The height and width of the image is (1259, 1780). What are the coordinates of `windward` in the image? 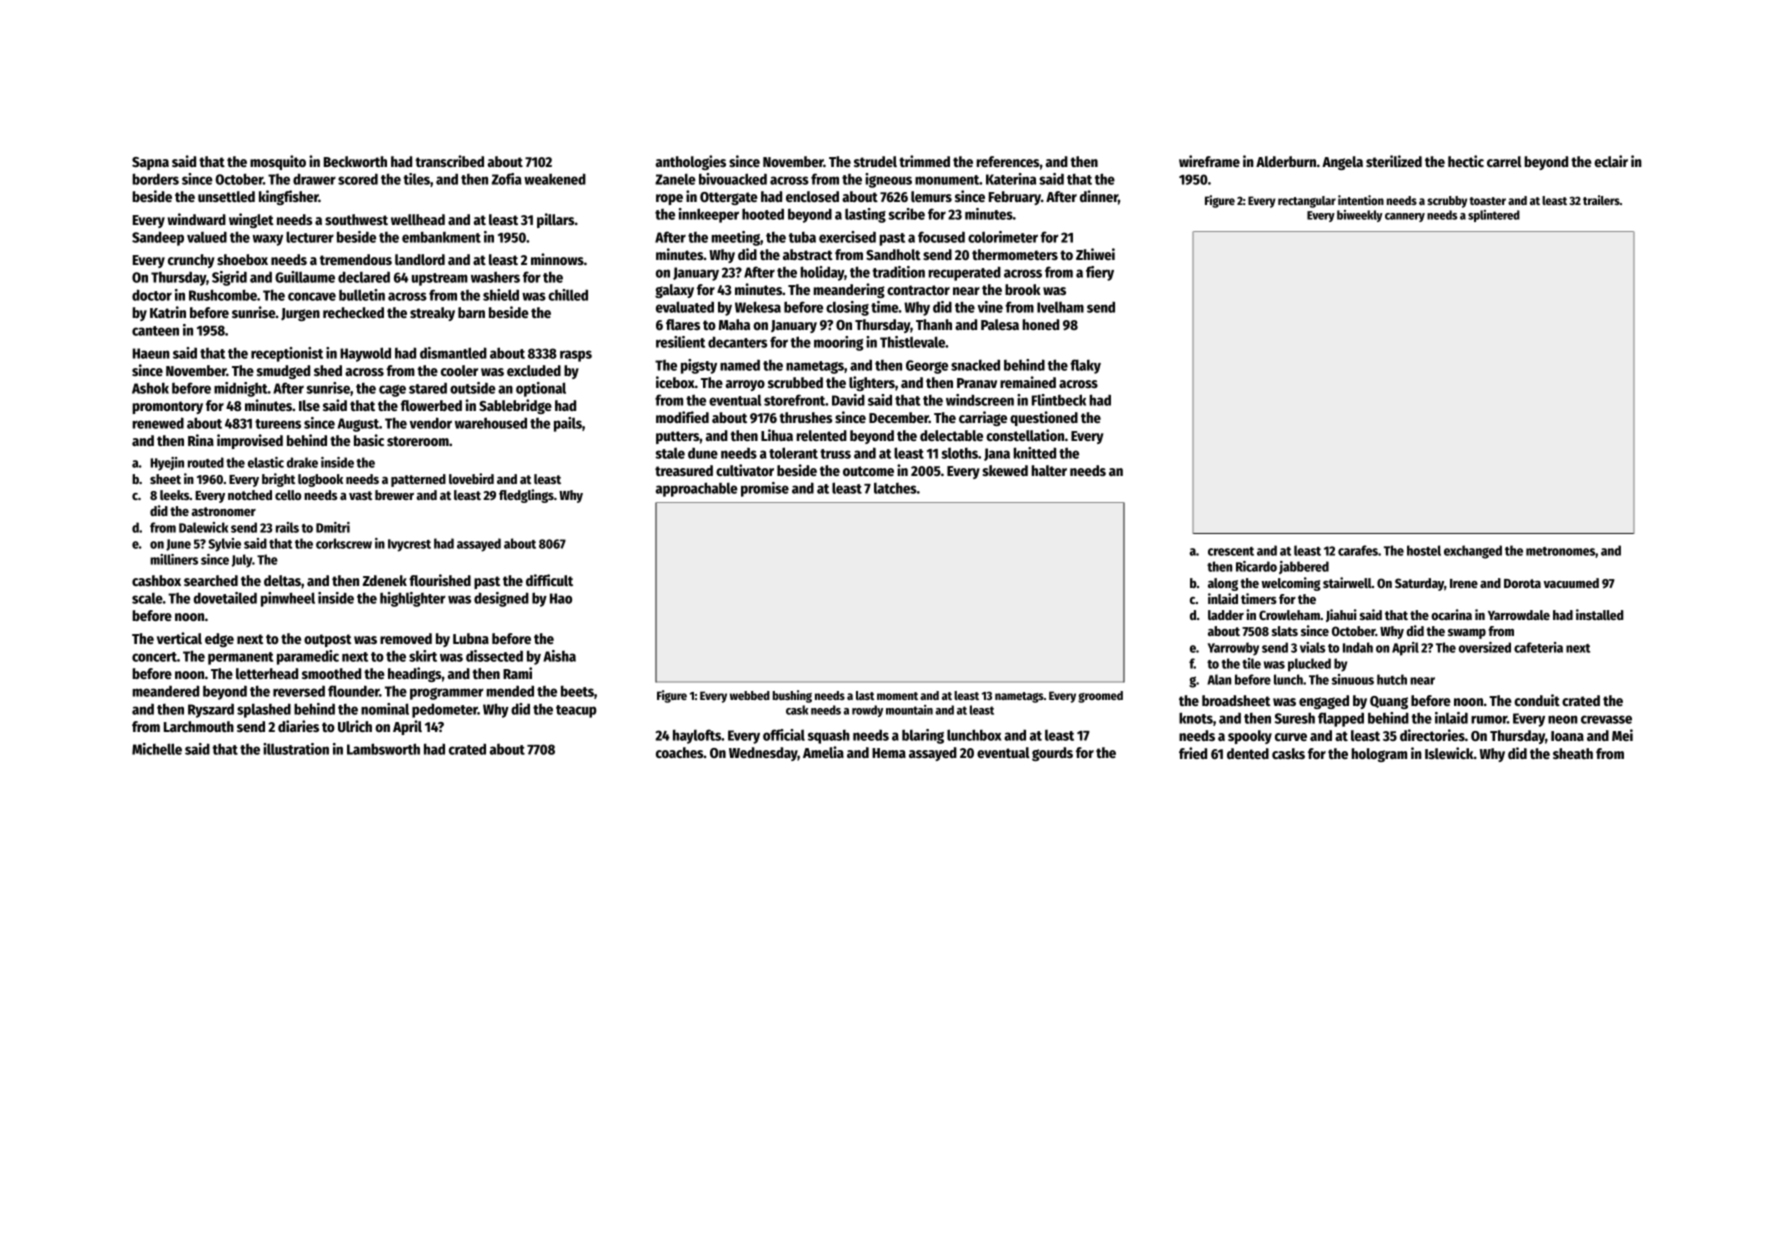 It's located at (196, 219).
